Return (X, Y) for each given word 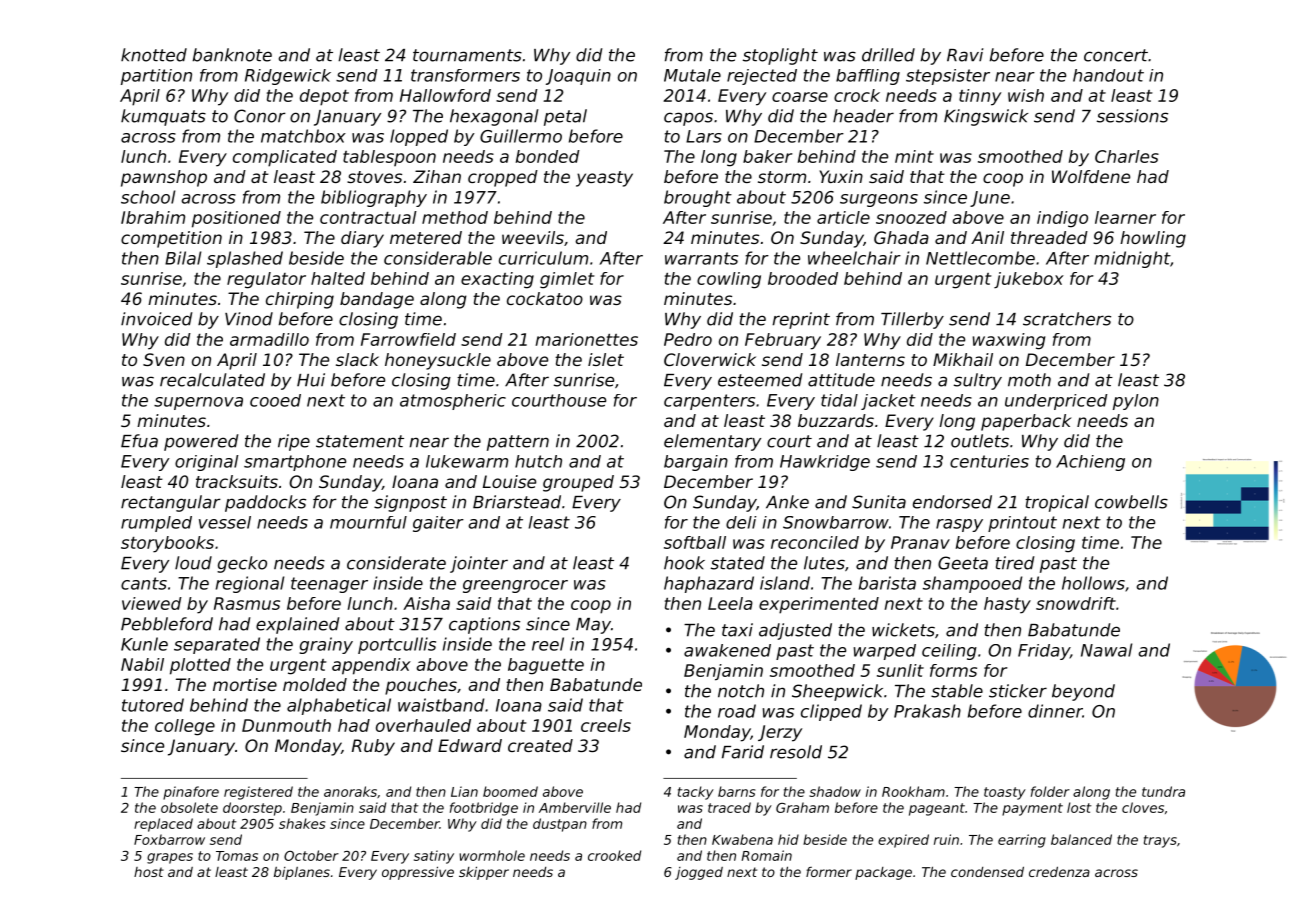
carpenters (709, 402)
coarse (800, 97)
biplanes (302, 873)
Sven (164, 359)
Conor (260, 116)
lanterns (870, 359)
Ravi (965, 55)
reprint (801, 320)
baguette (546, 666)
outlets (980, 441)
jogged (699, 873)
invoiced (157, 319)
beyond (1083, 692)
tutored (153, 705)
